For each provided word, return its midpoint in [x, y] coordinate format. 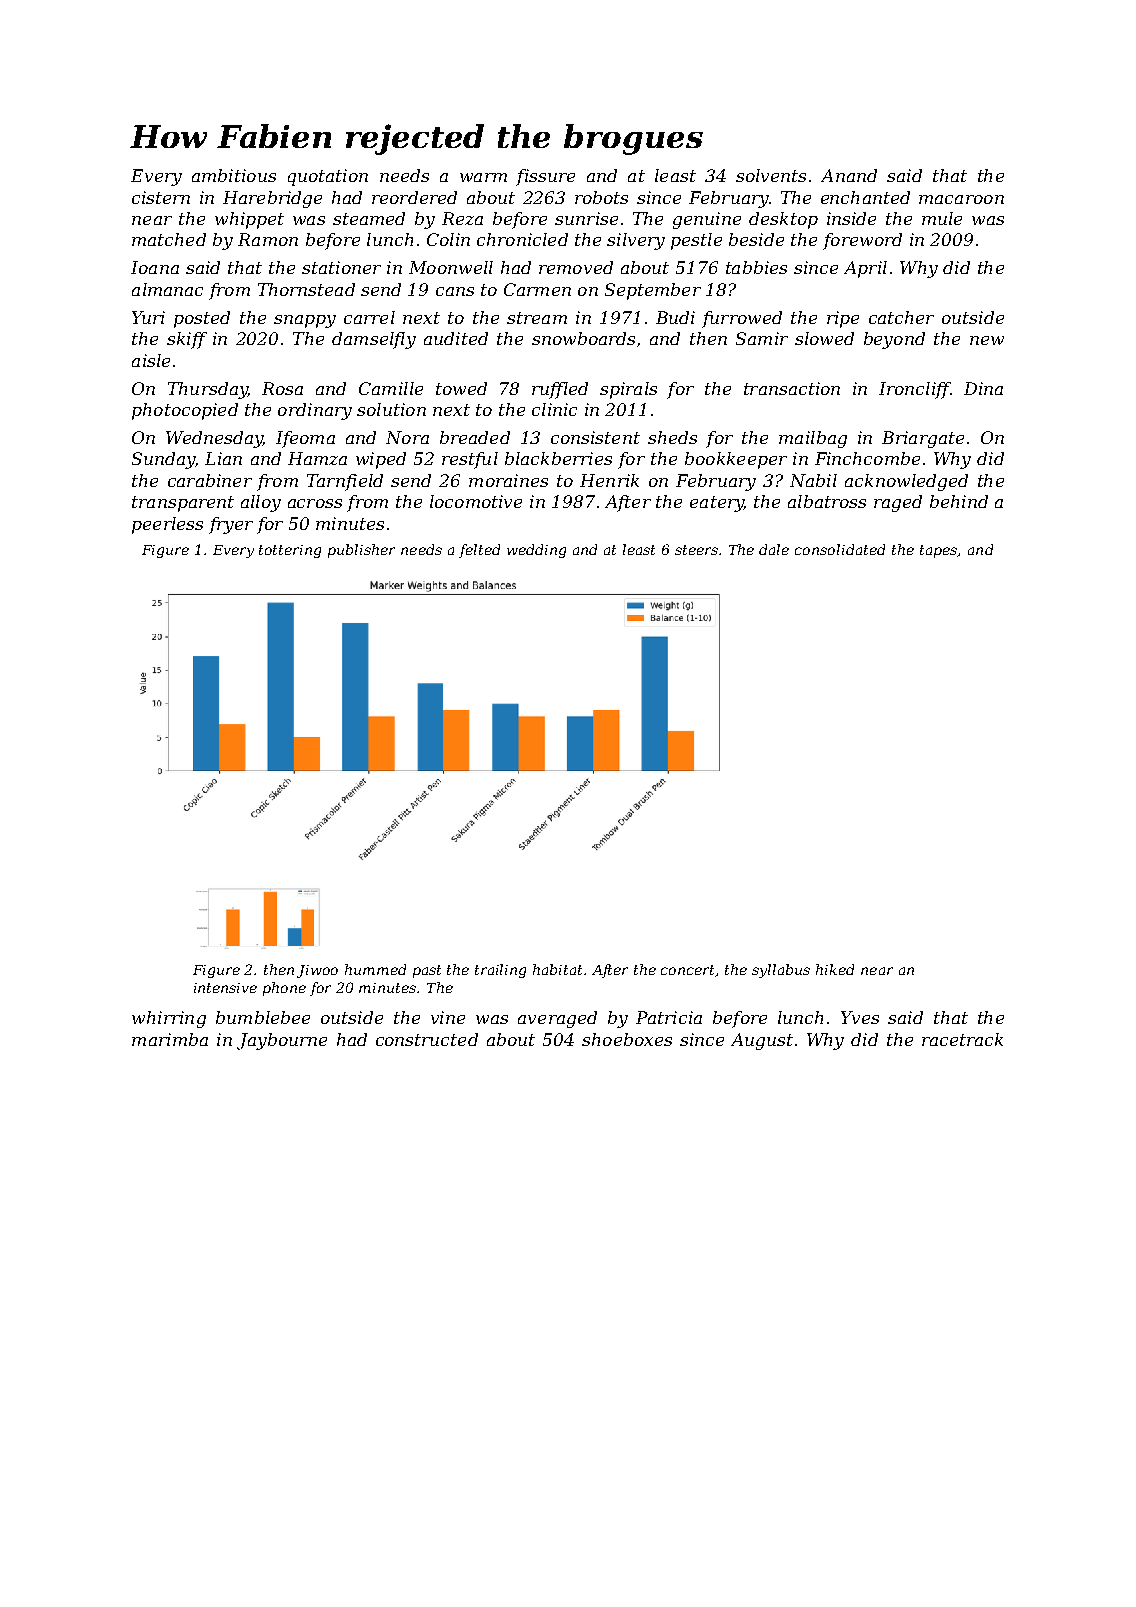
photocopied [185, 411]
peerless [167, 525]
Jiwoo [317, 971]
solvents [771, 175]
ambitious [234, 175]
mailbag [813, 439]
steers [697, 550]
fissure [545, 177]
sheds [672, 437]
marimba [170, 1039]
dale [774, 549]
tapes [939, 551]
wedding [536, 551]
